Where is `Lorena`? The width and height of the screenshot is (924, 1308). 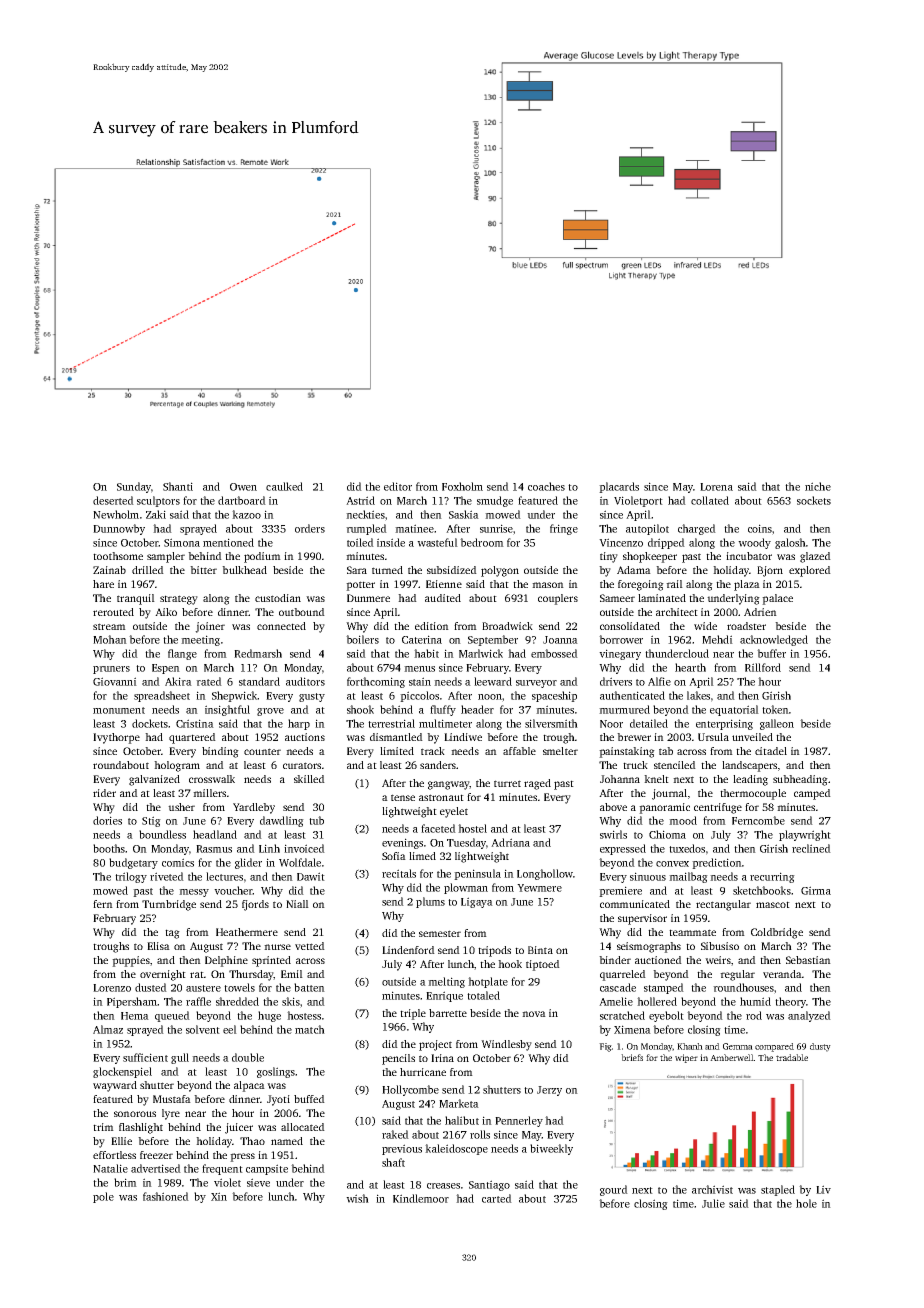 Lorena is located at coordinates (716, 487).
